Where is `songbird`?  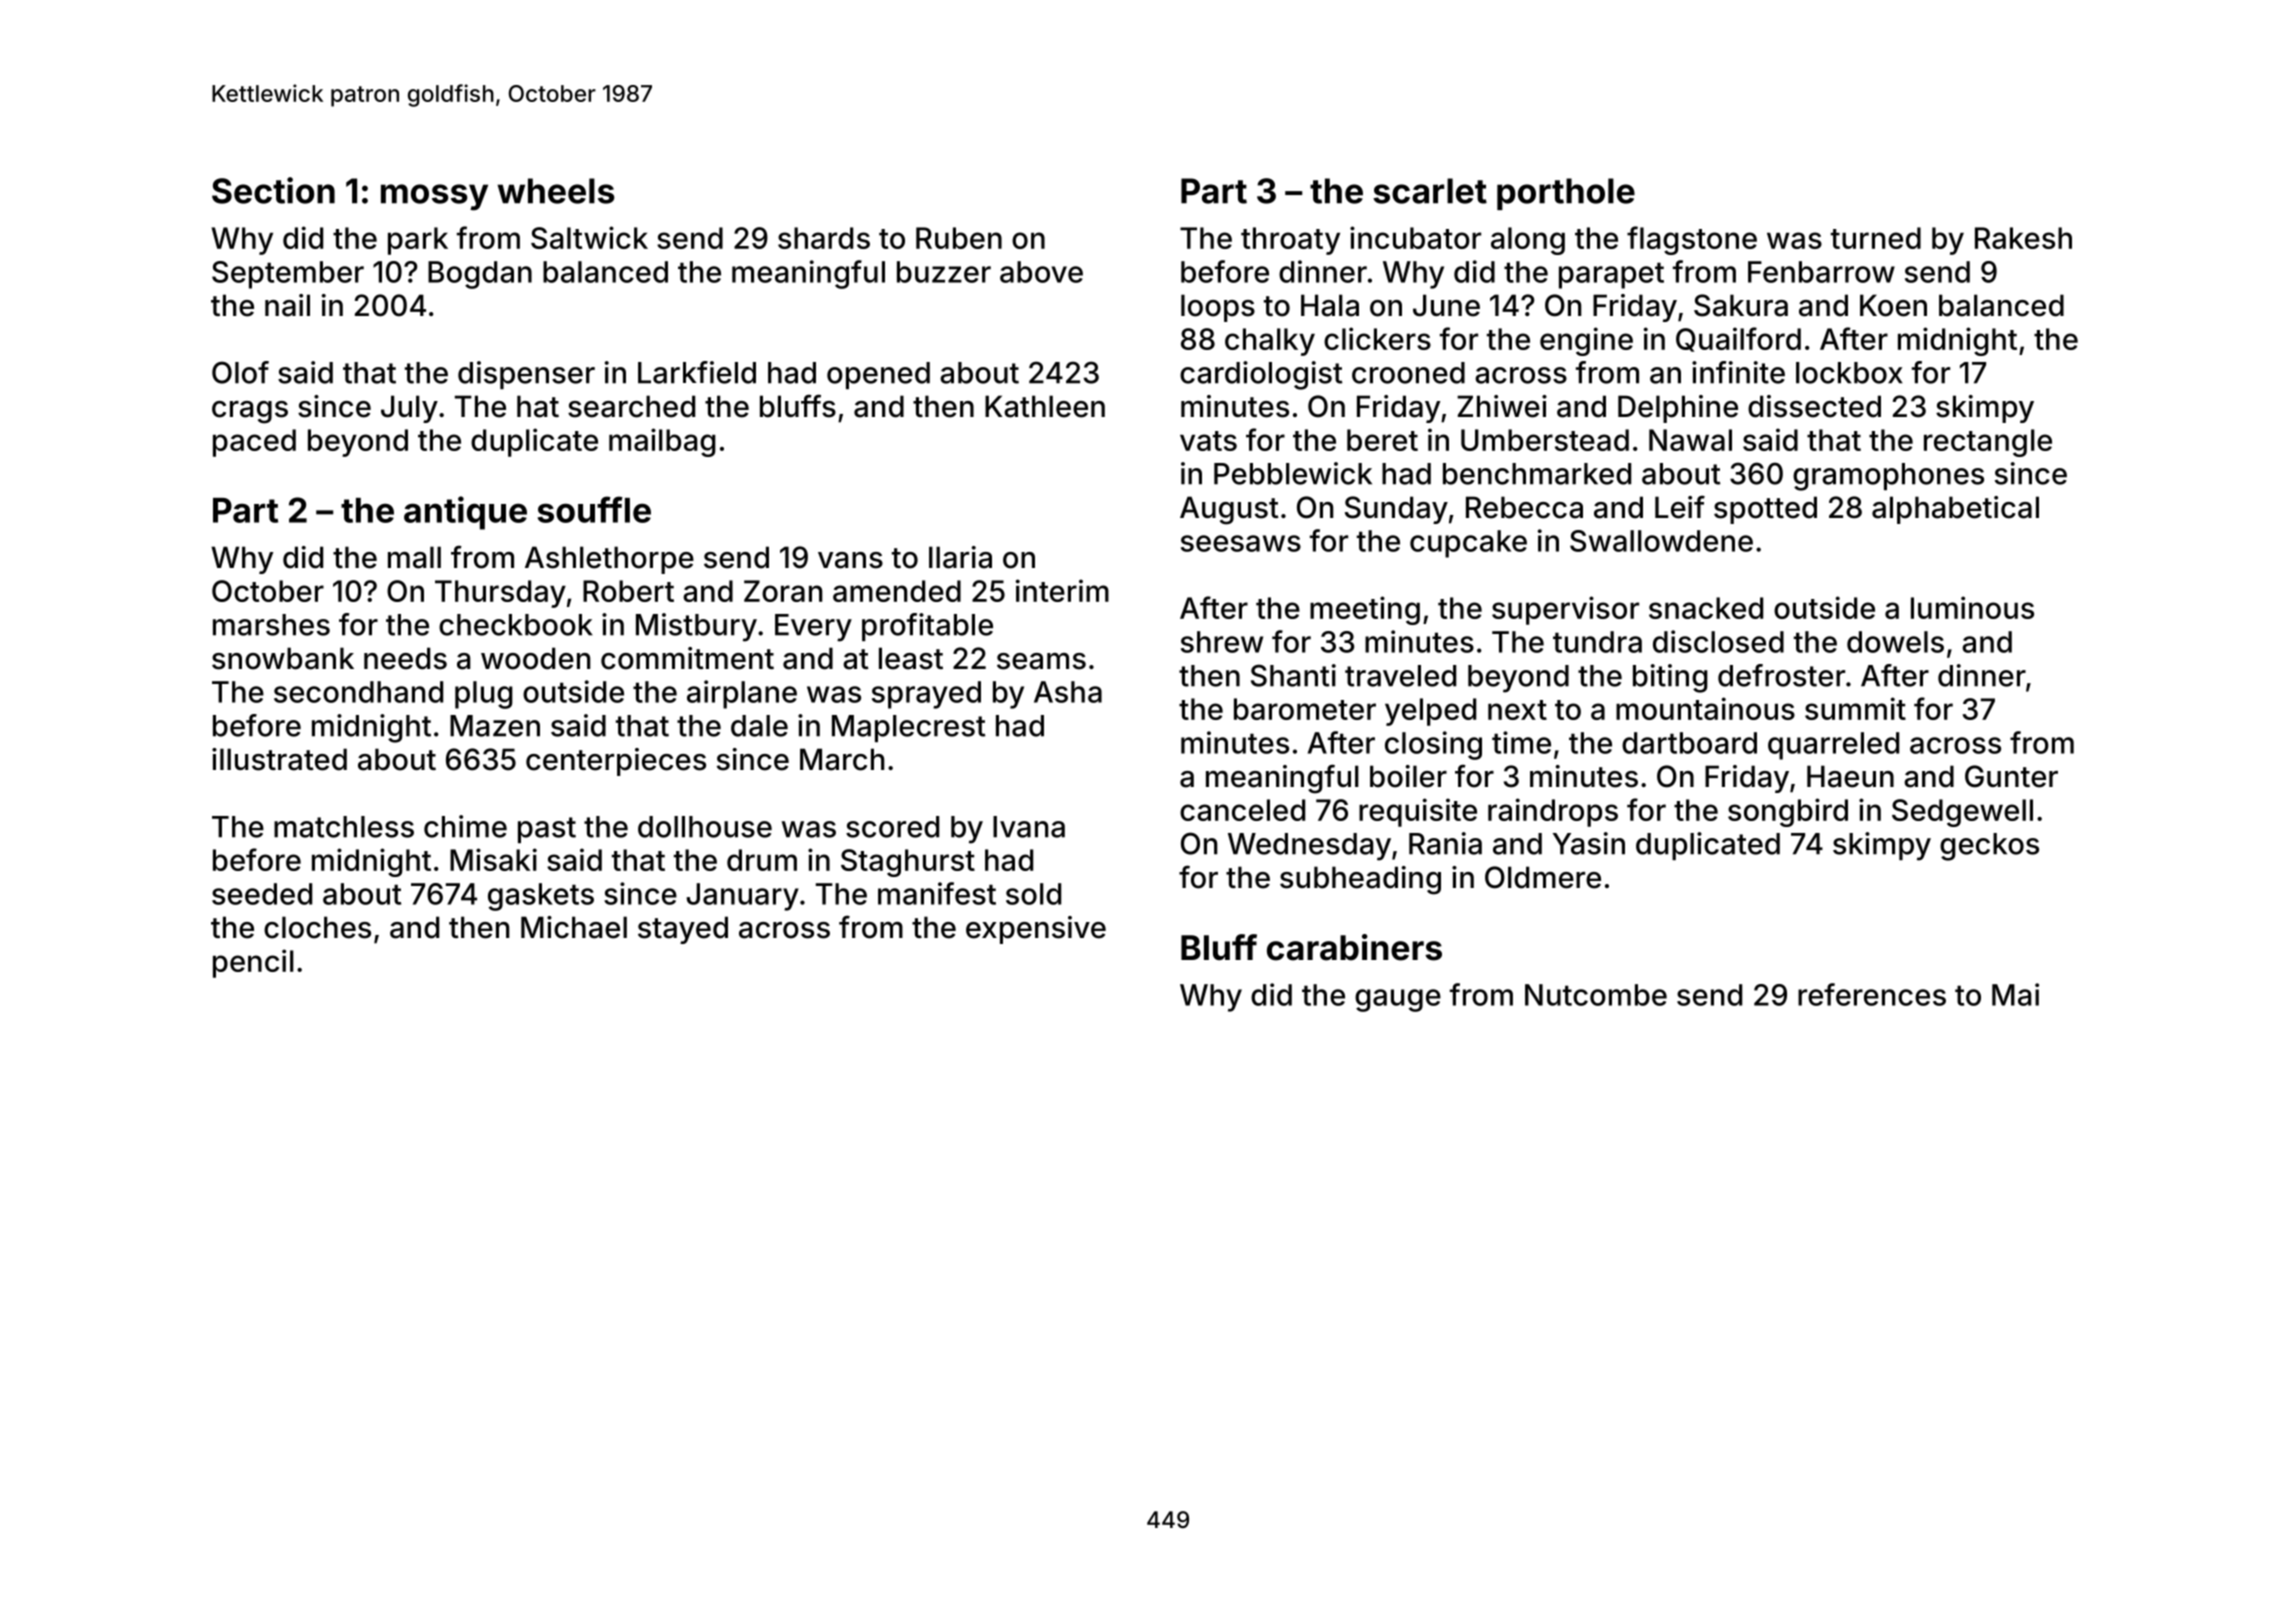
songbird is located at coordinates (1788, 812).
